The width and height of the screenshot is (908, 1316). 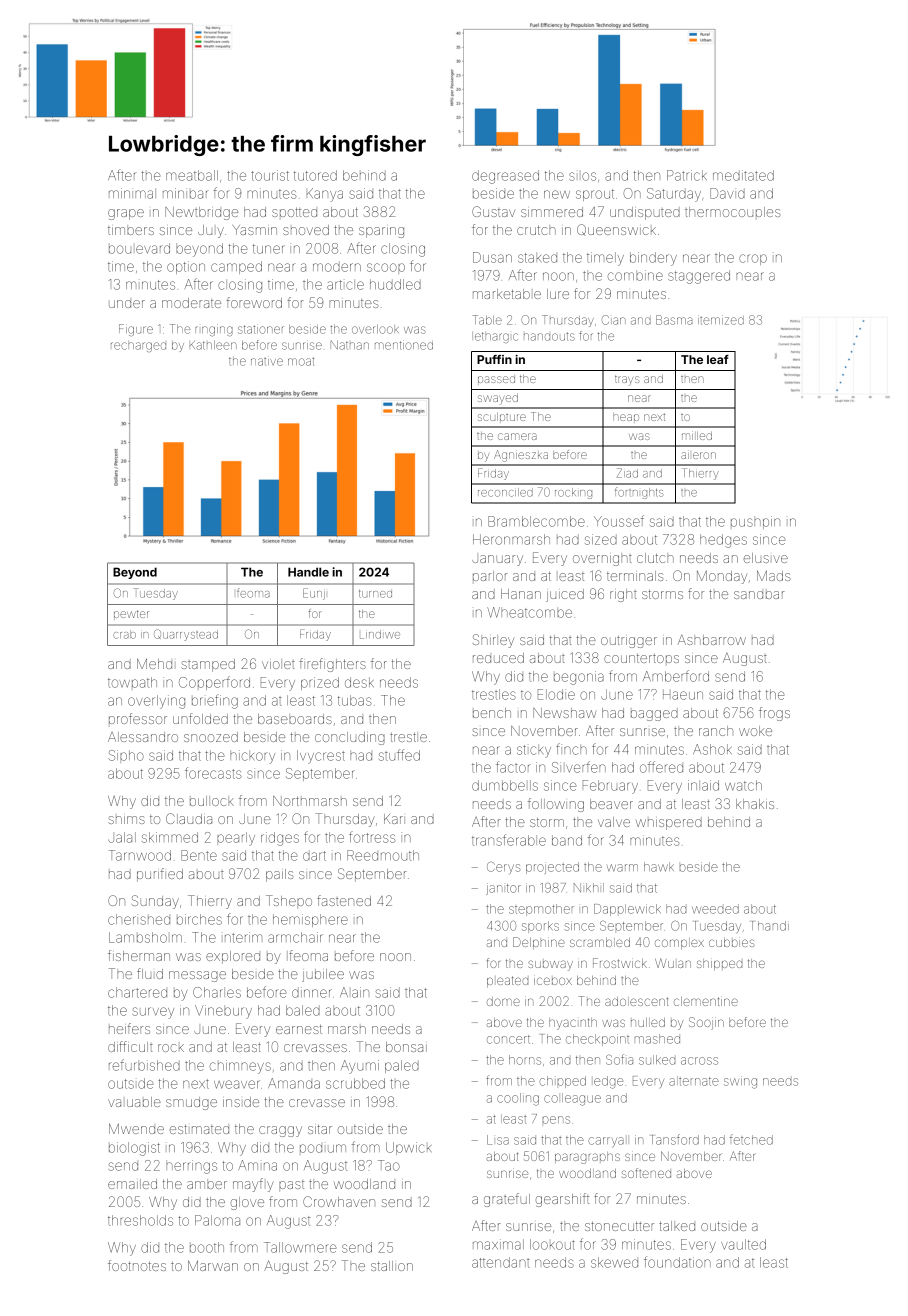 I want to click on pewter, so click(x=131, y=614).
